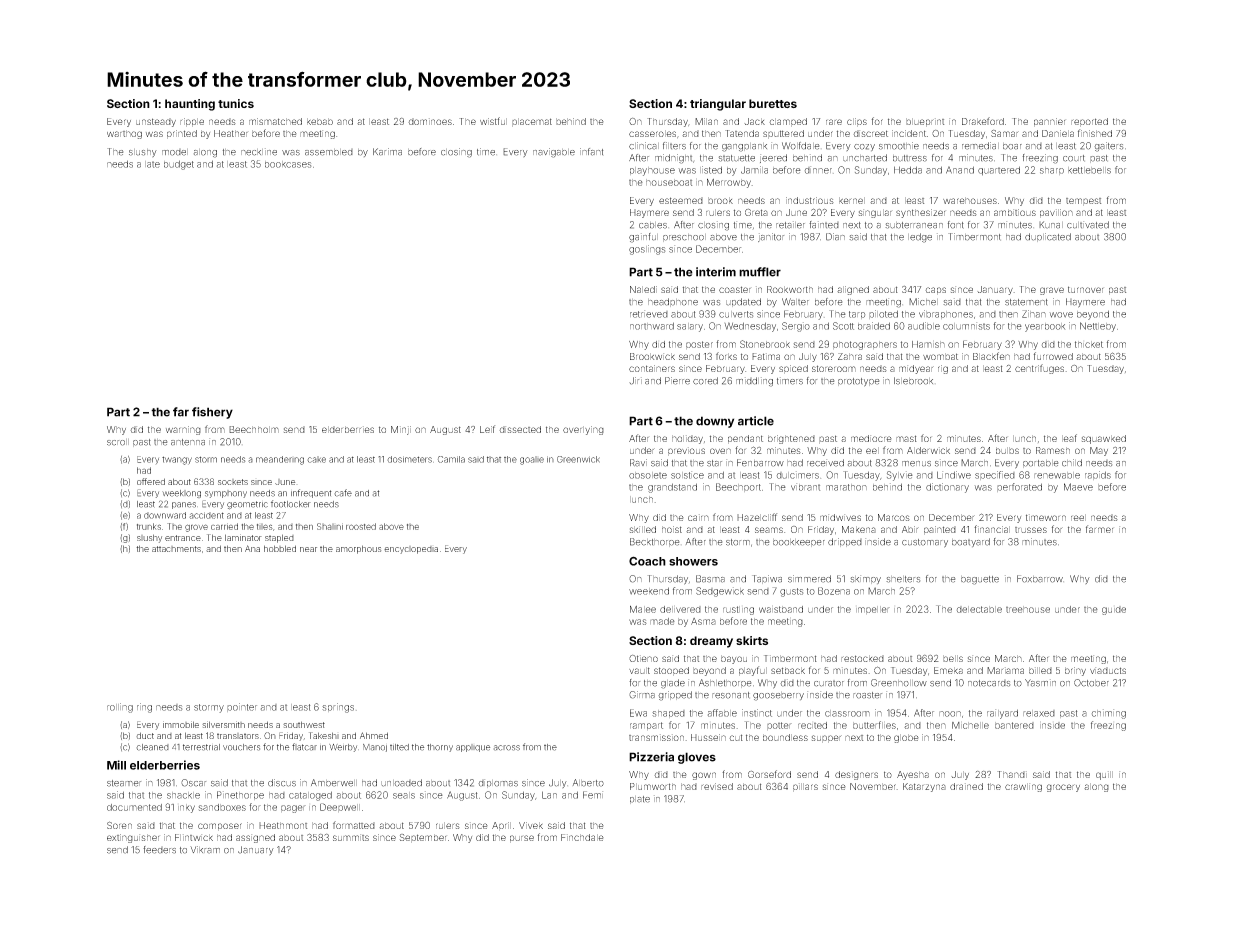 This document has height=952, width=1233. I want to click on triangular, so click(718, 105).
